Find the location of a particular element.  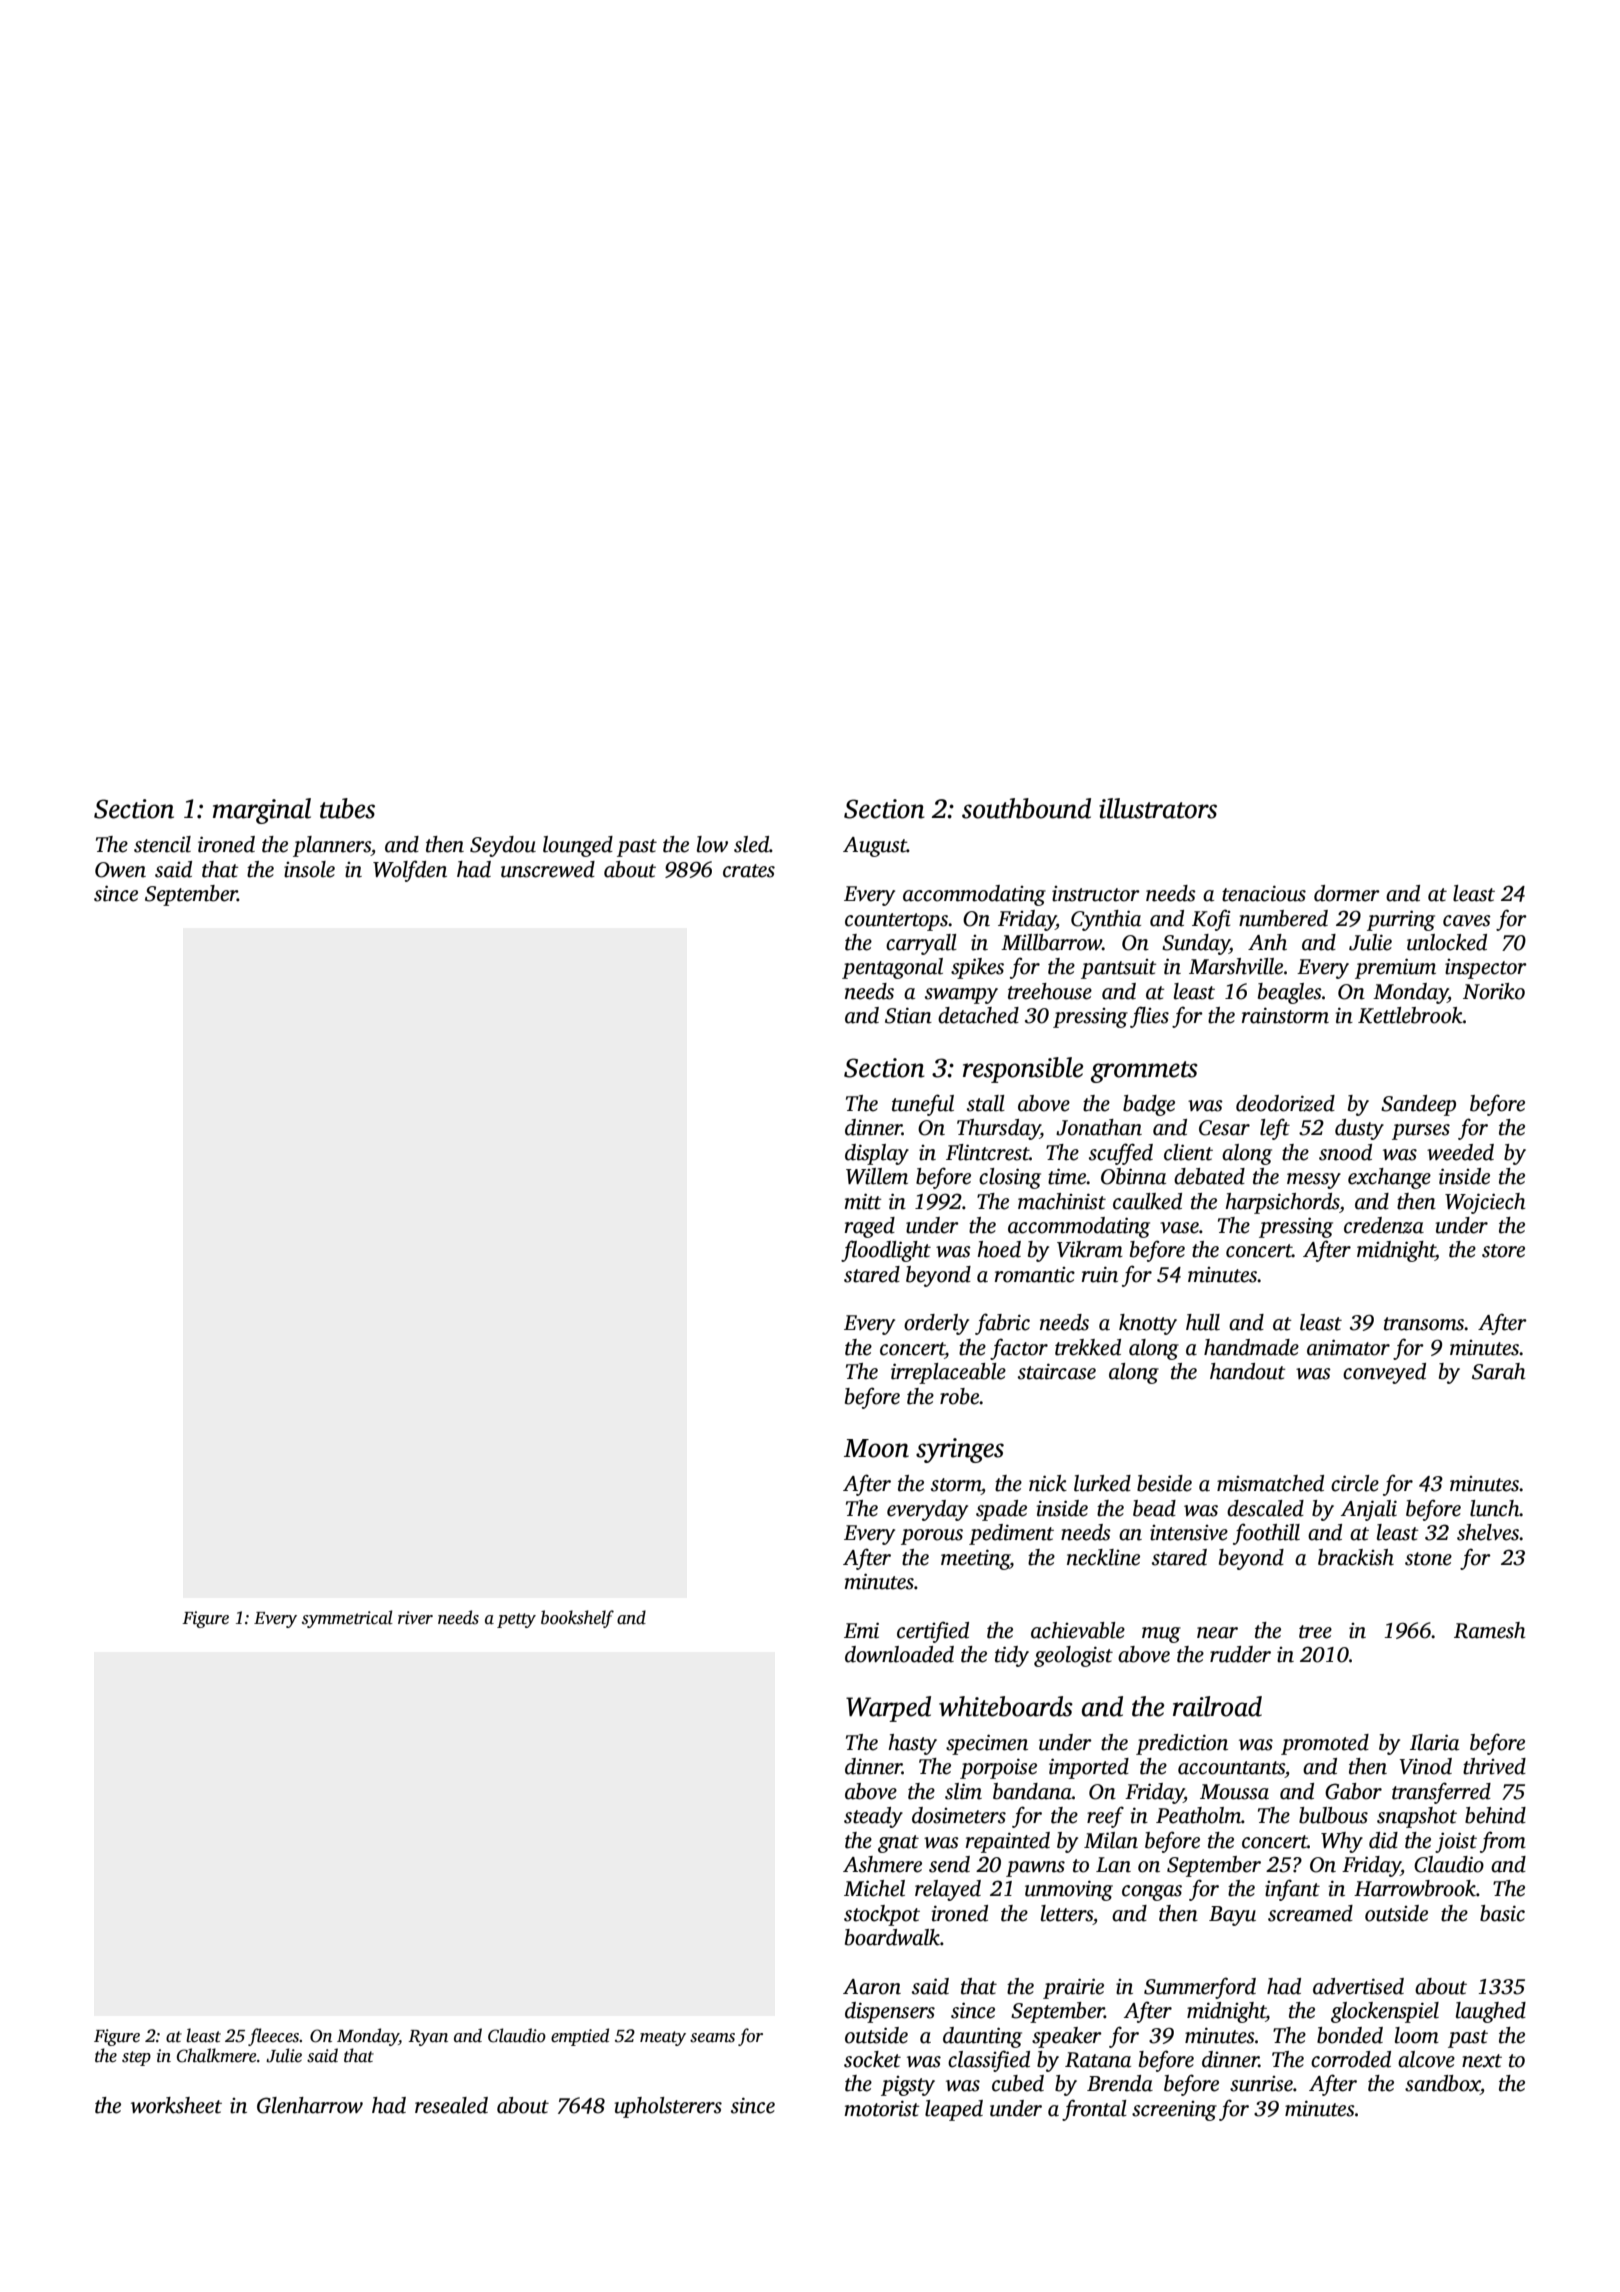

orderly is located at coordinates (936, 1324).
